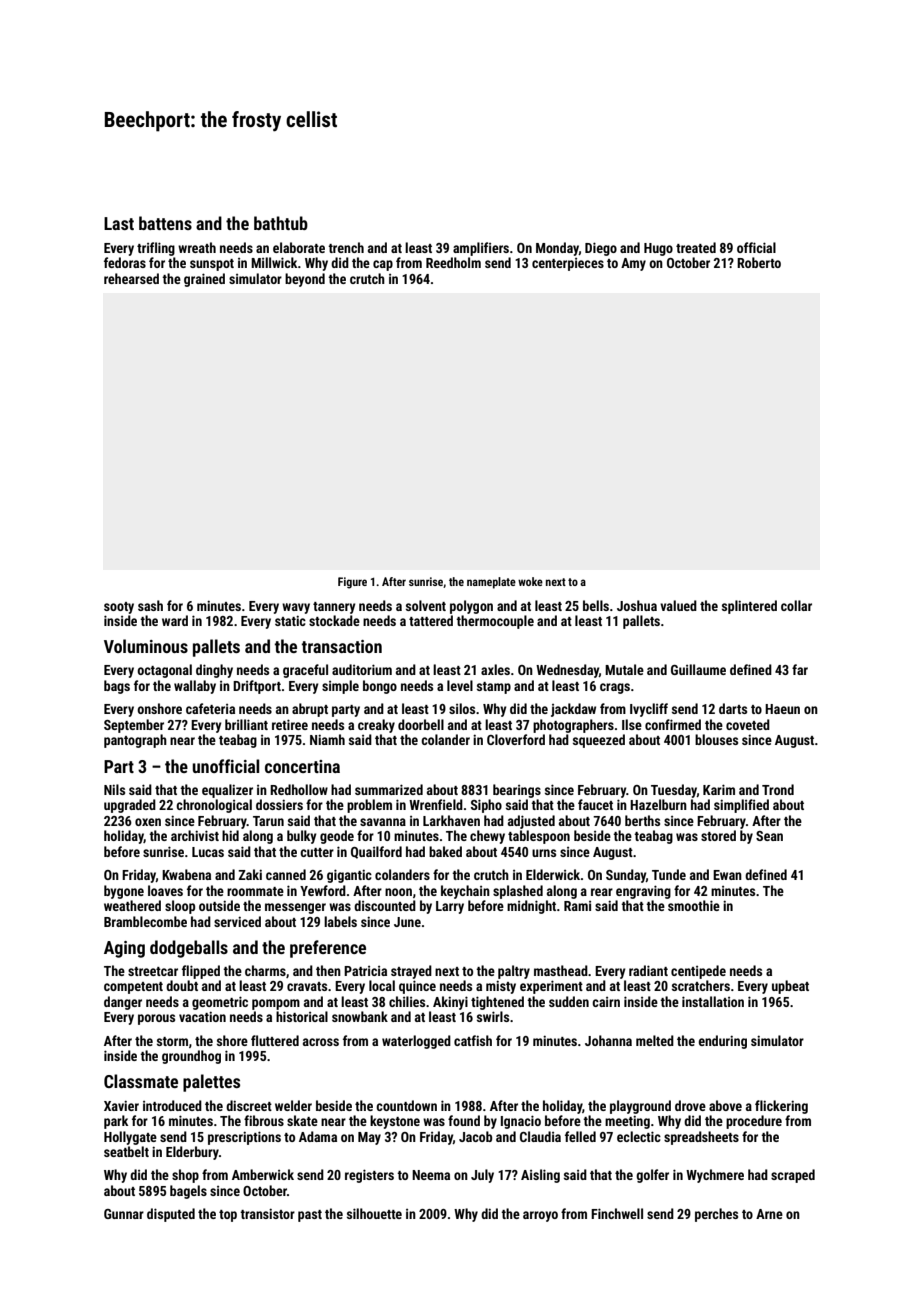  What do you see at coordinates (360, 1016) in the page?
I see `snowbank` at bounding box center [360, 1016].
